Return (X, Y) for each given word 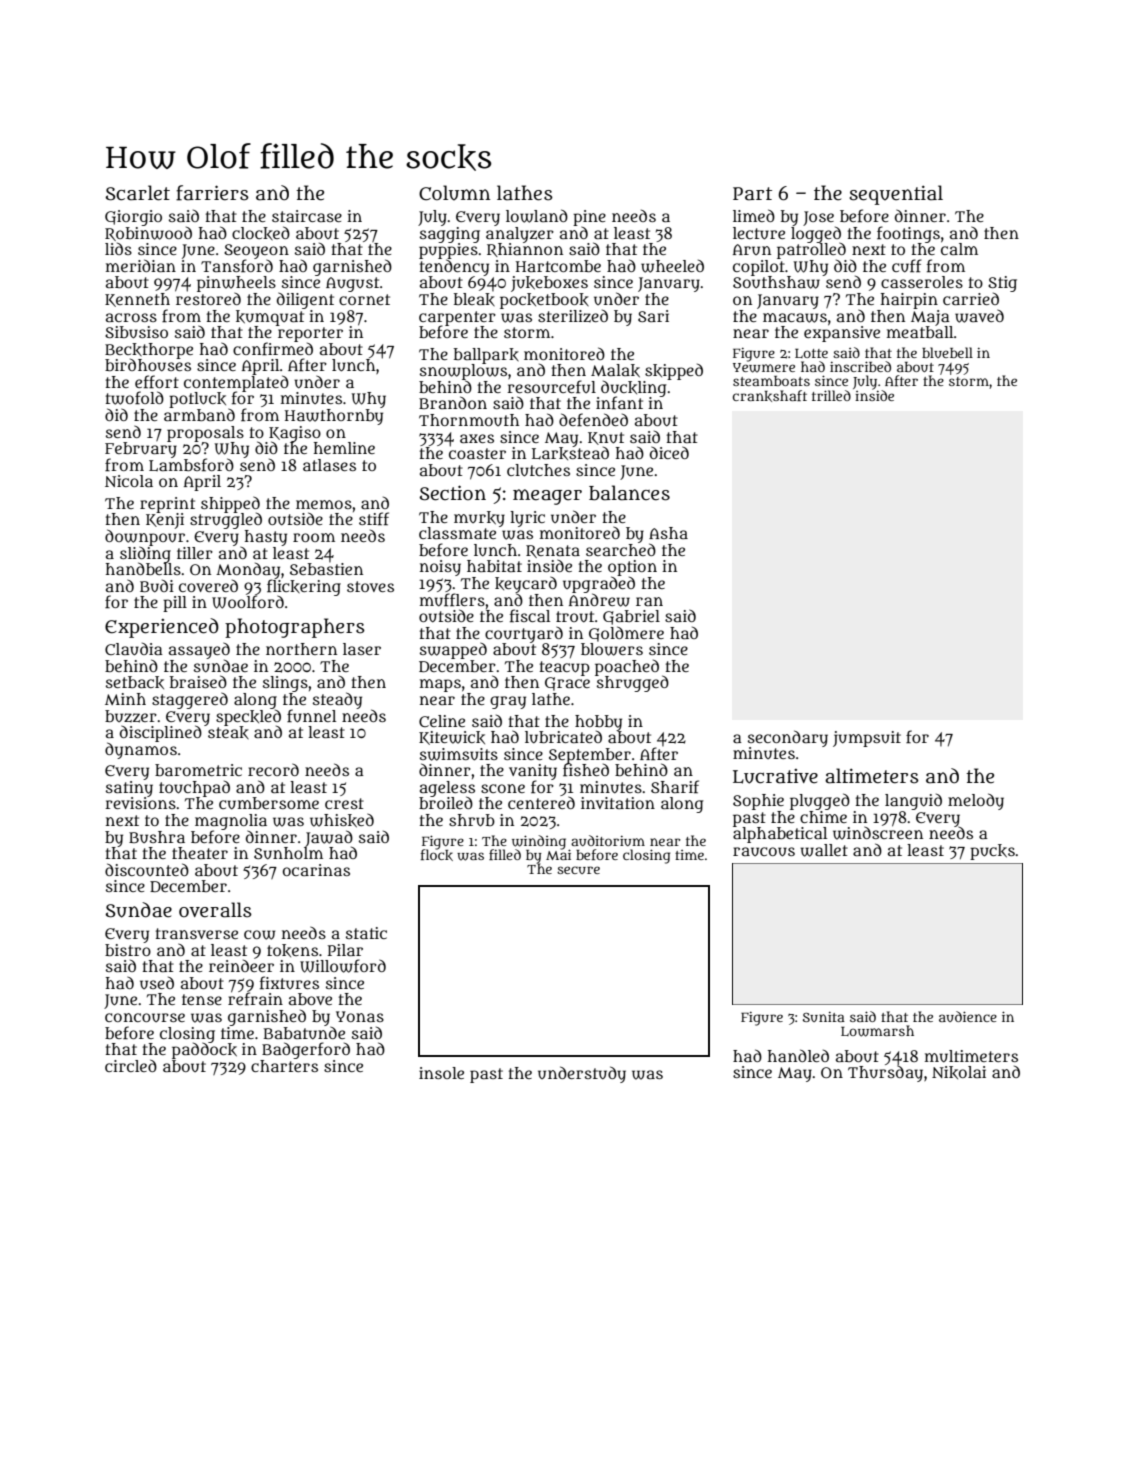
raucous (764, 852)
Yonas (360, 1016)
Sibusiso (136, 332)
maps (440, 685)
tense (202, 999)
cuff (907, 266)
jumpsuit (867, 739)
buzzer (131, 716)
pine (589, 218)
